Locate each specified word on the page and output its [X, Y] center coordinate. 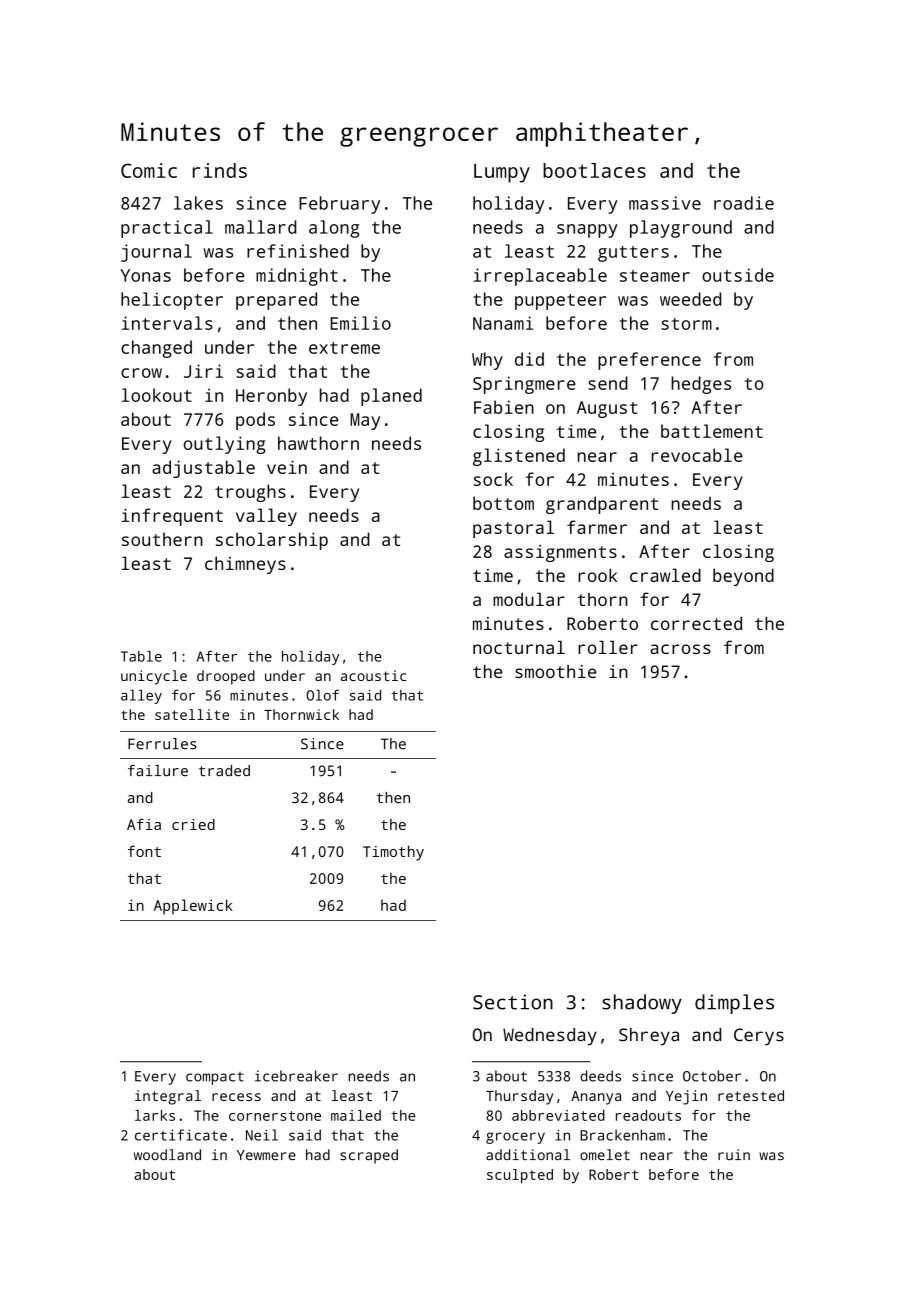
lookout [157, 395]
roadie [744, 203]
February [339, 205]
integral [168, 1097]
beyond [743, 577]
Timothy [393, 853]
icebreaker [296, 1076]
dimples [734, 1004]
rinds [220, 170]
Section [513, 1002]
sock [493, 479]
